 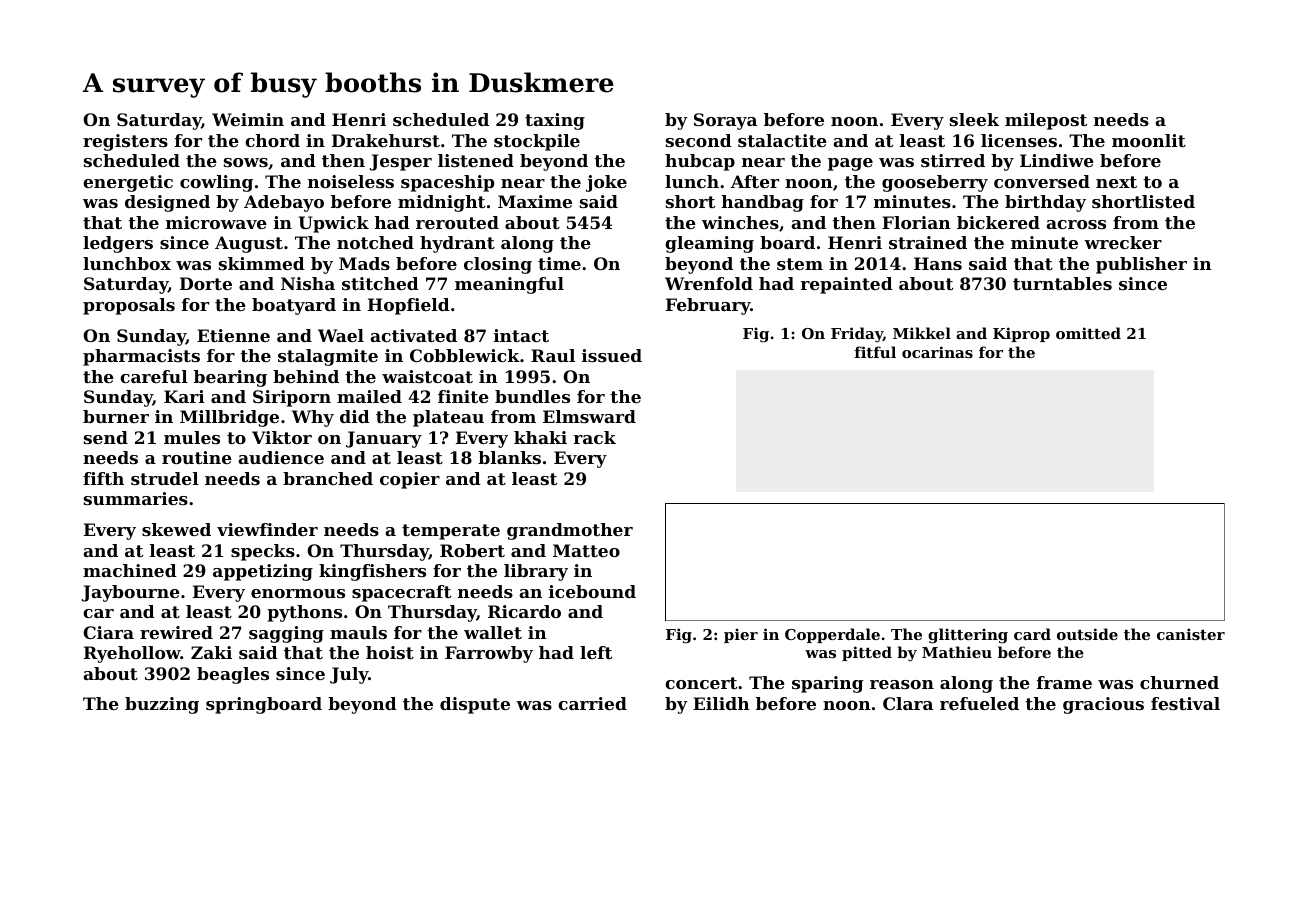 I want to click on dispute, so click(x=475, y=705).
